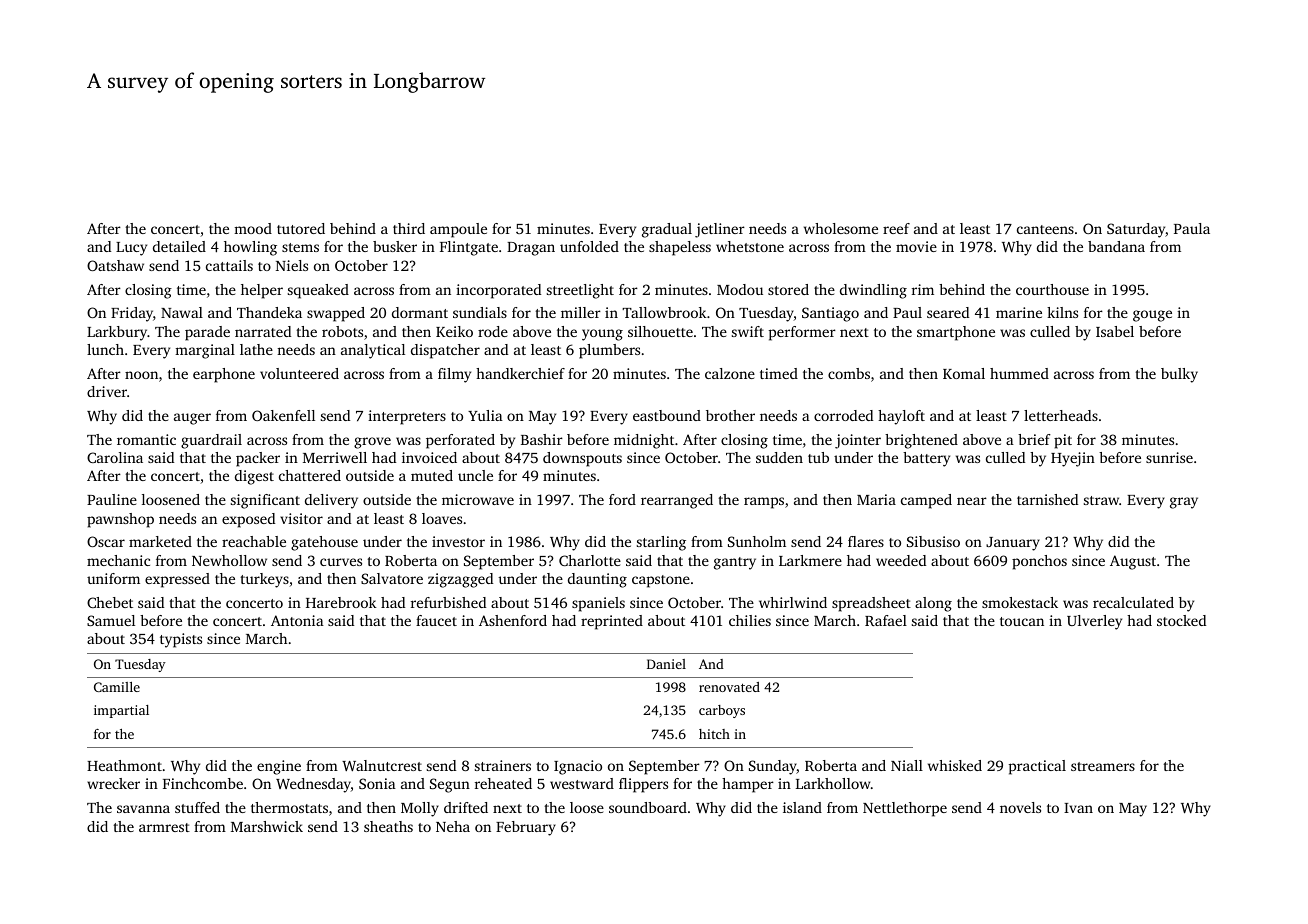 This screenshot has height=924, width=1308. Describe the element at coordinates (388, 826) in the screenshot. I see `sheaths` at that location.
